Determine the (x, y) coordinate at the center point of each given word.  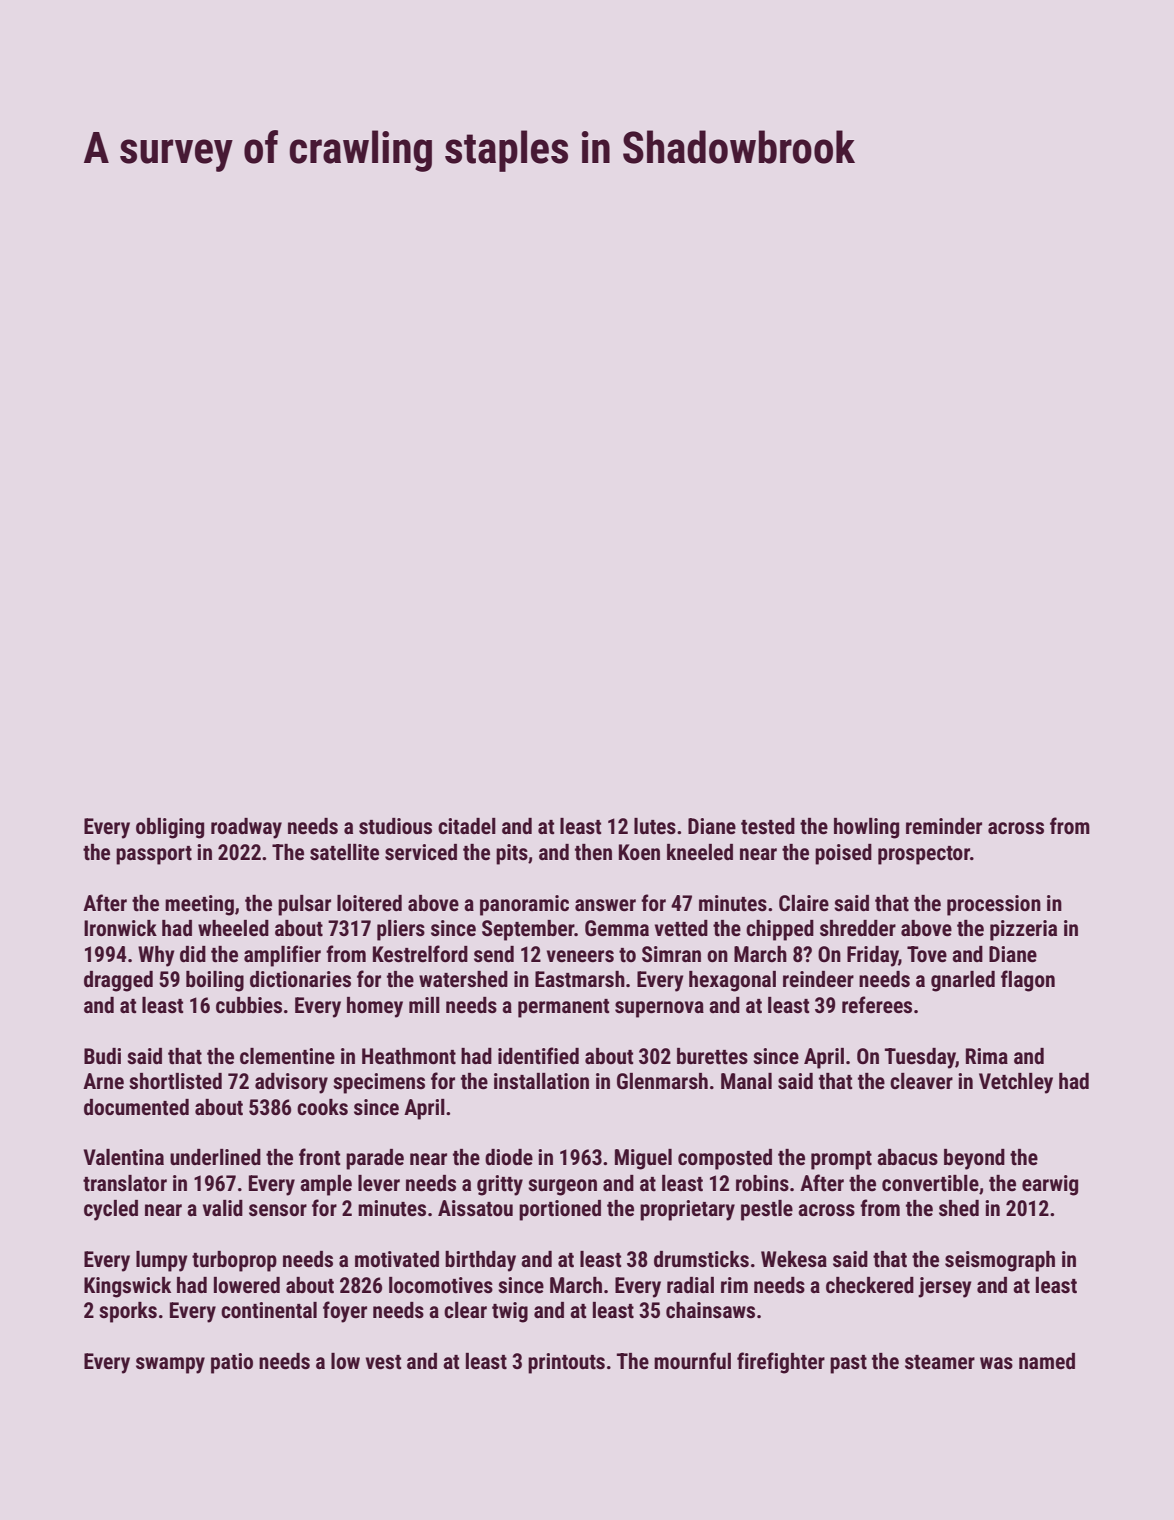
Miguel (643, 1159)
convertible (930, 1183)
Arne (103, 1081)
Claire (804, 903)
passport (154, 855)
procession (994, 905)
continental (269, 1310)
